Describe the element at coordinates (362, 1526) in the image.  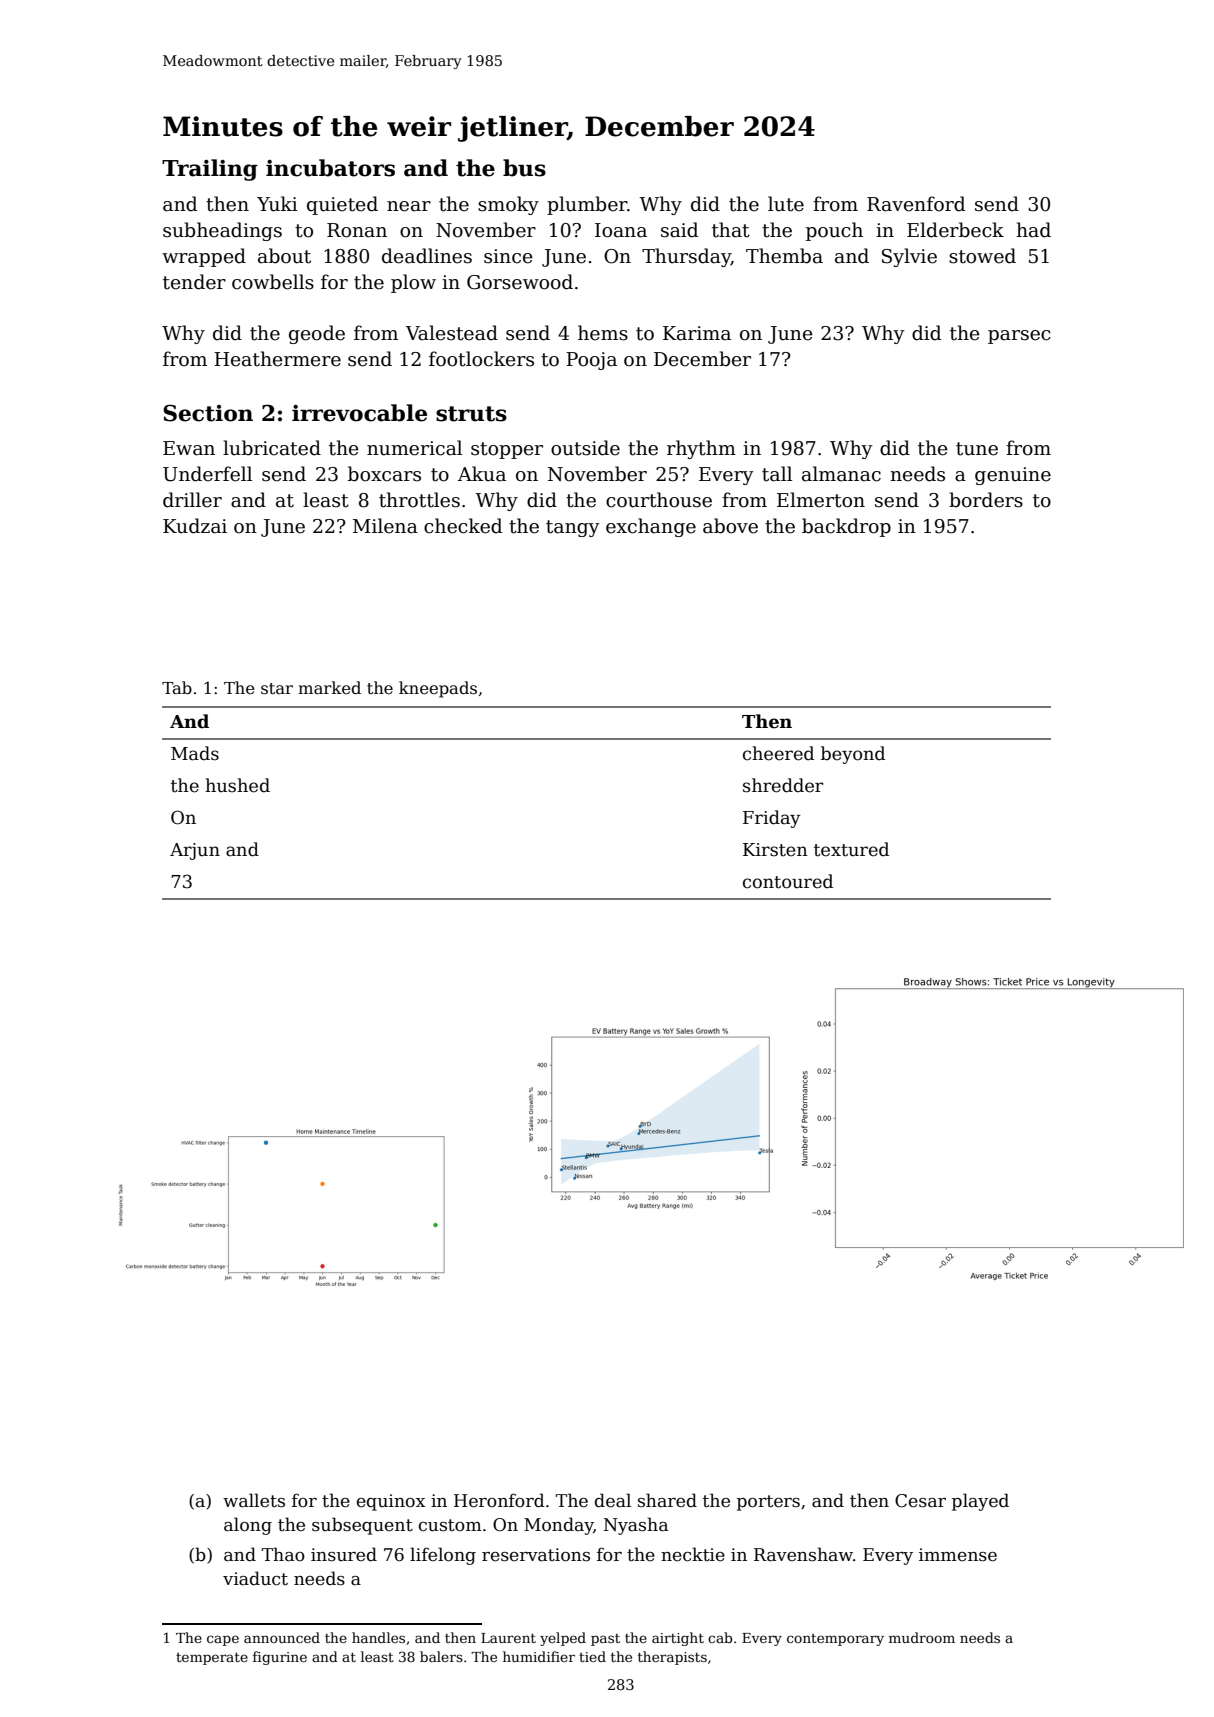
I see `subsequent` at that location.
